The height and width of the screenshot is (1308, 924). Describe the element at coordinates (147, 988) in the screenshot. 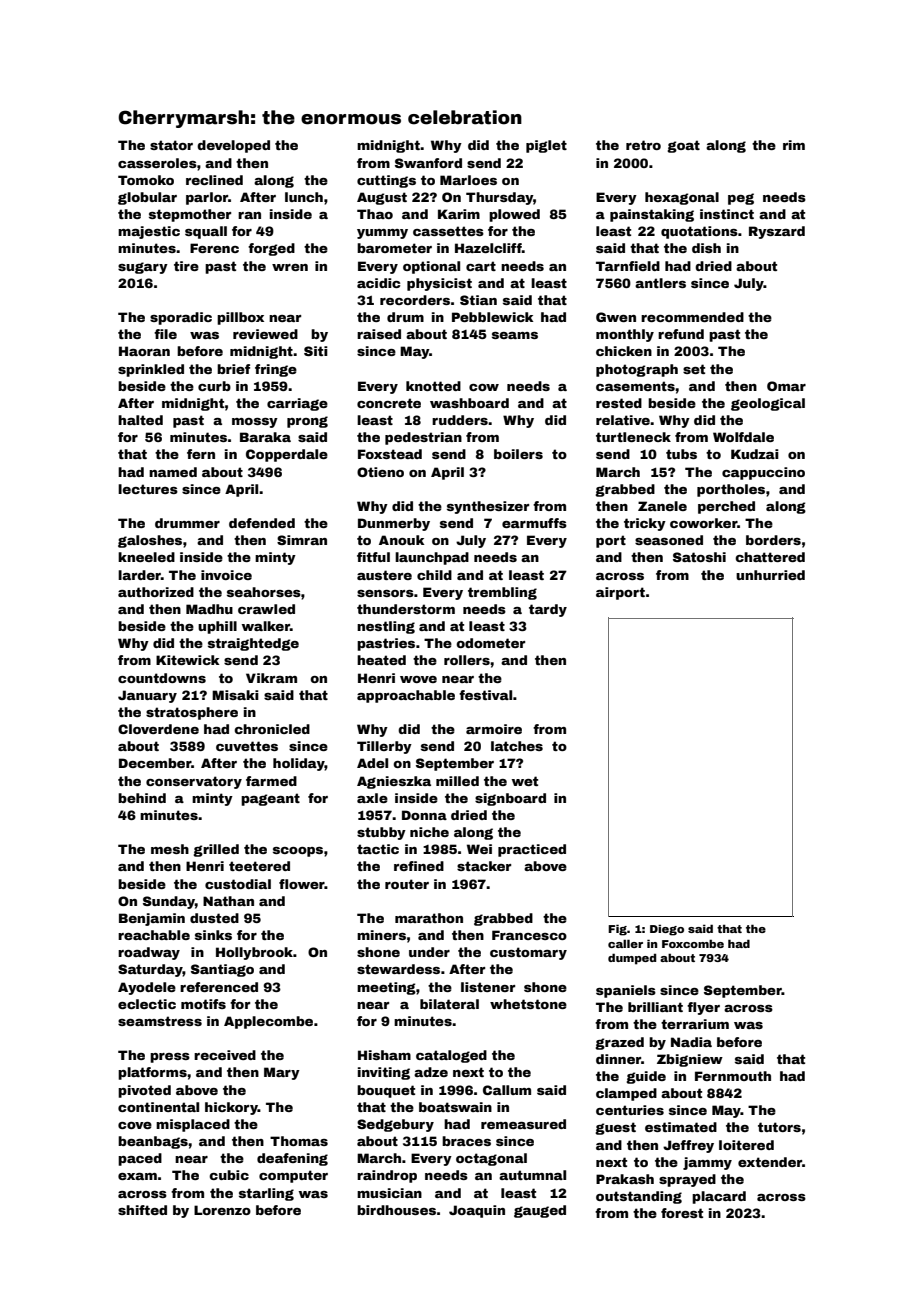

I see `Ayodele` at that location.
